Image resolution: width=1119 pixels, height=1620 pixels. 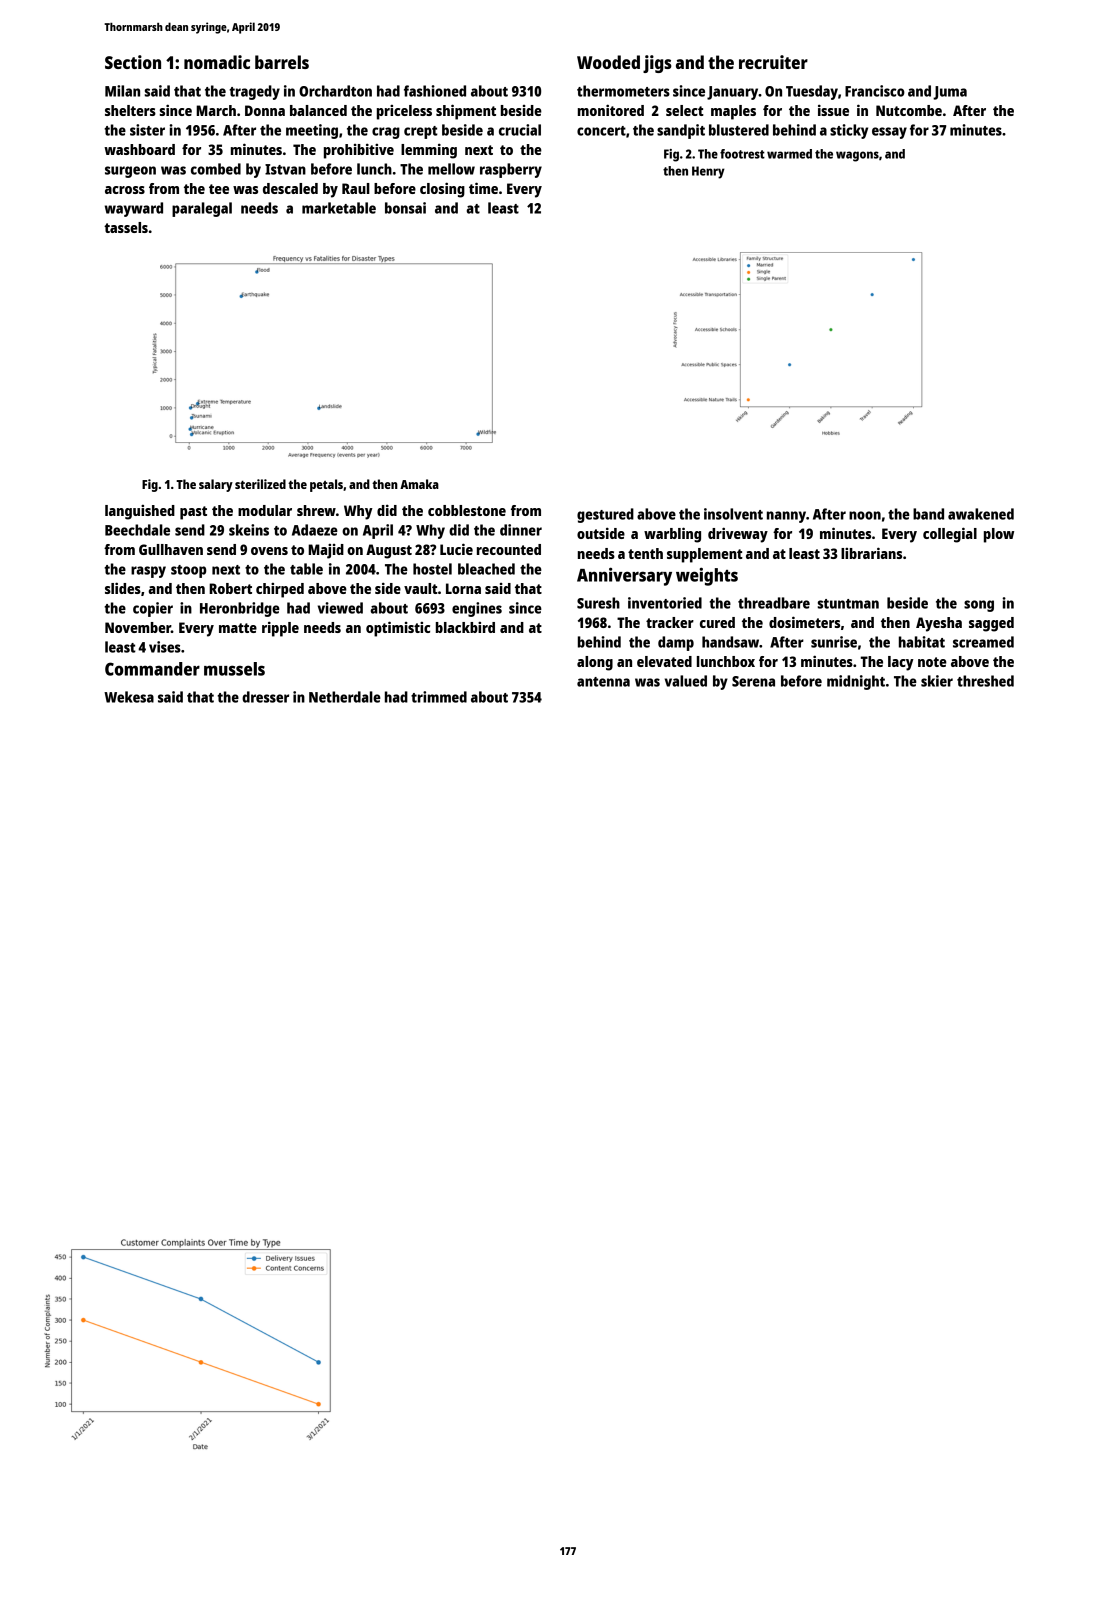 I want to click on band, so click(x=928, y=514).
